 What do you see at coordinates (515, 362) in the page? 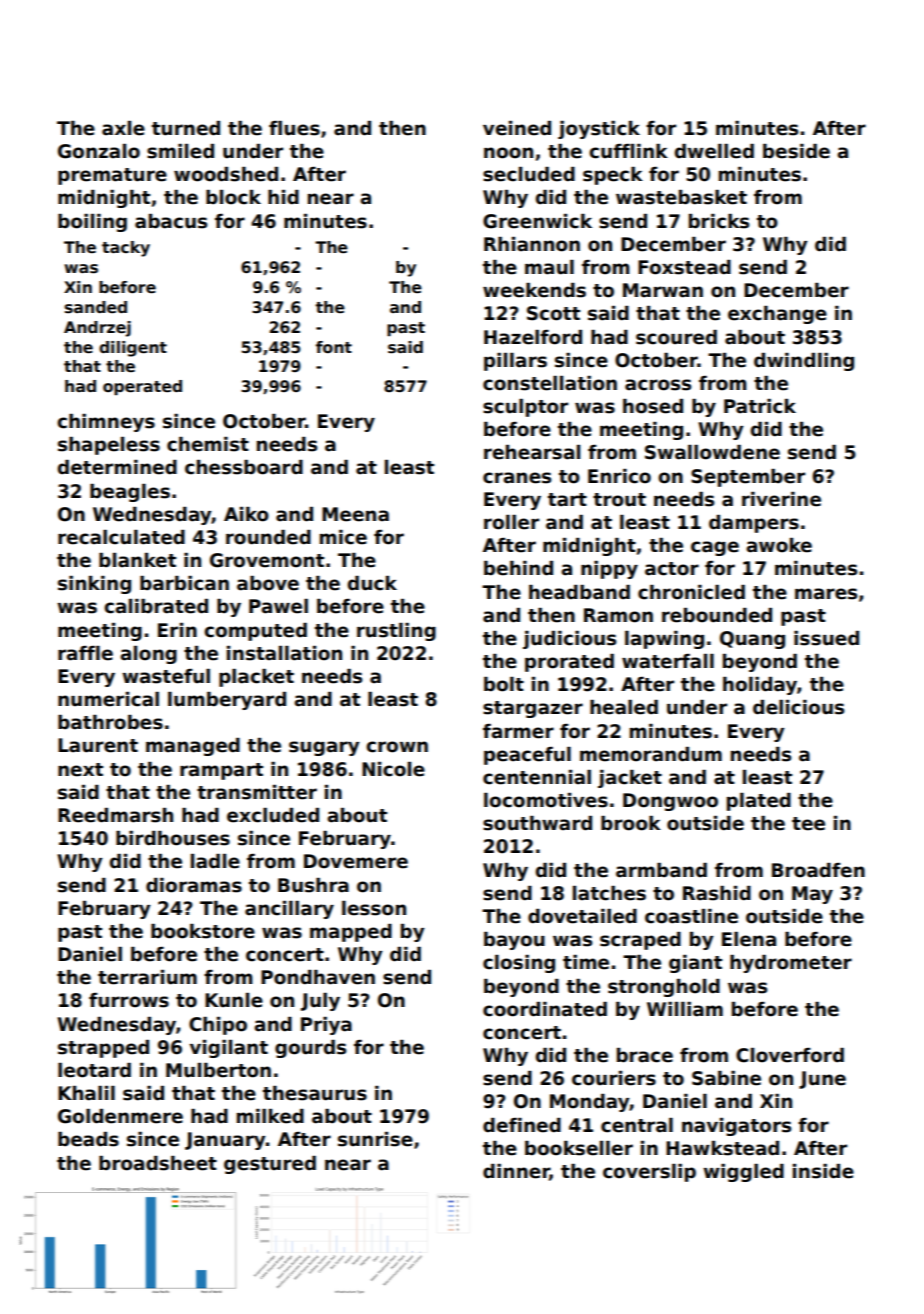
I see `pillars` at bounding box center [515, 362].
